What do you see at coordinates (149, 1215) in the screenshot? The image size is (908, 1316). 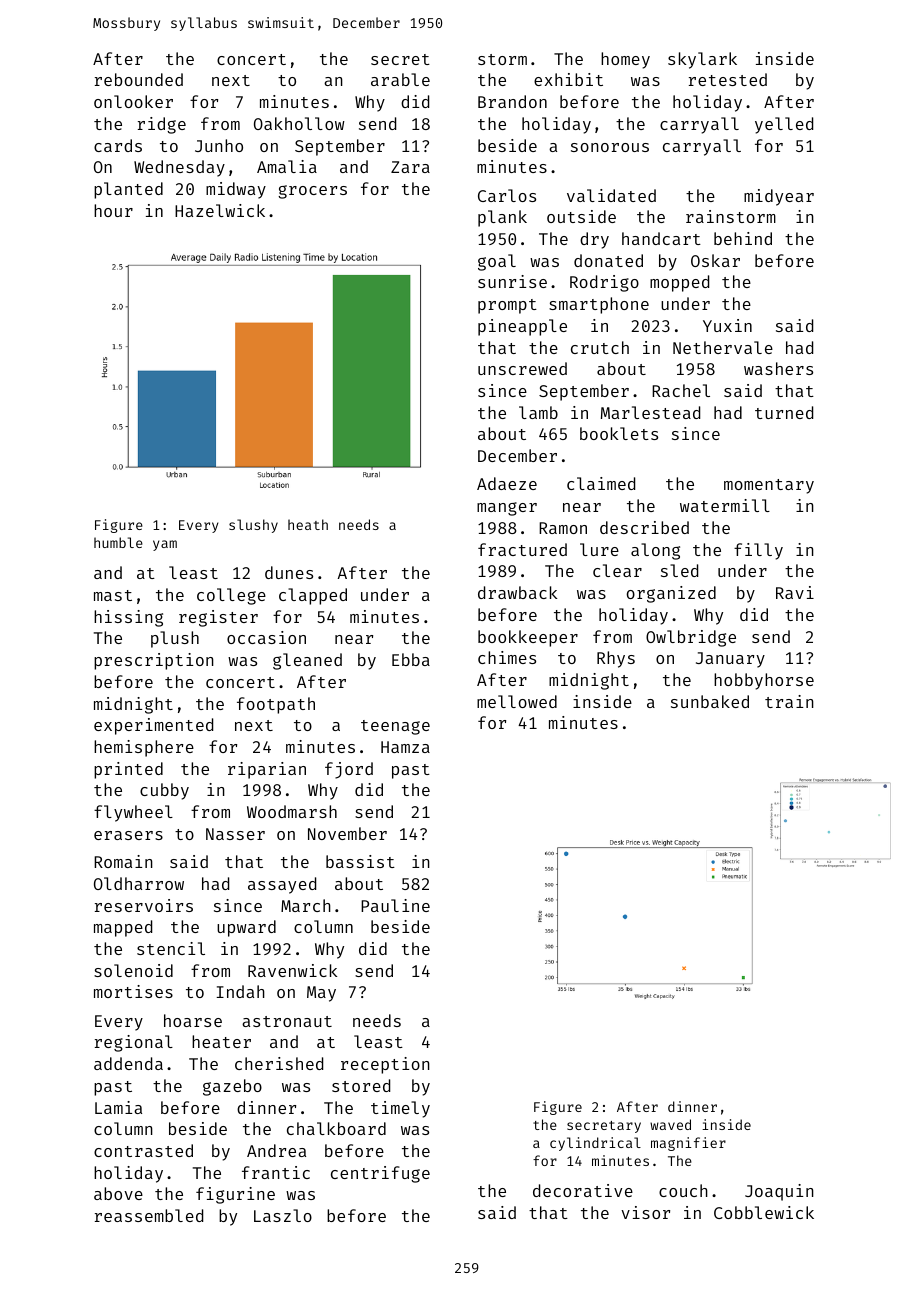 I see `reassembled` at bounding box center [149, 1215].
